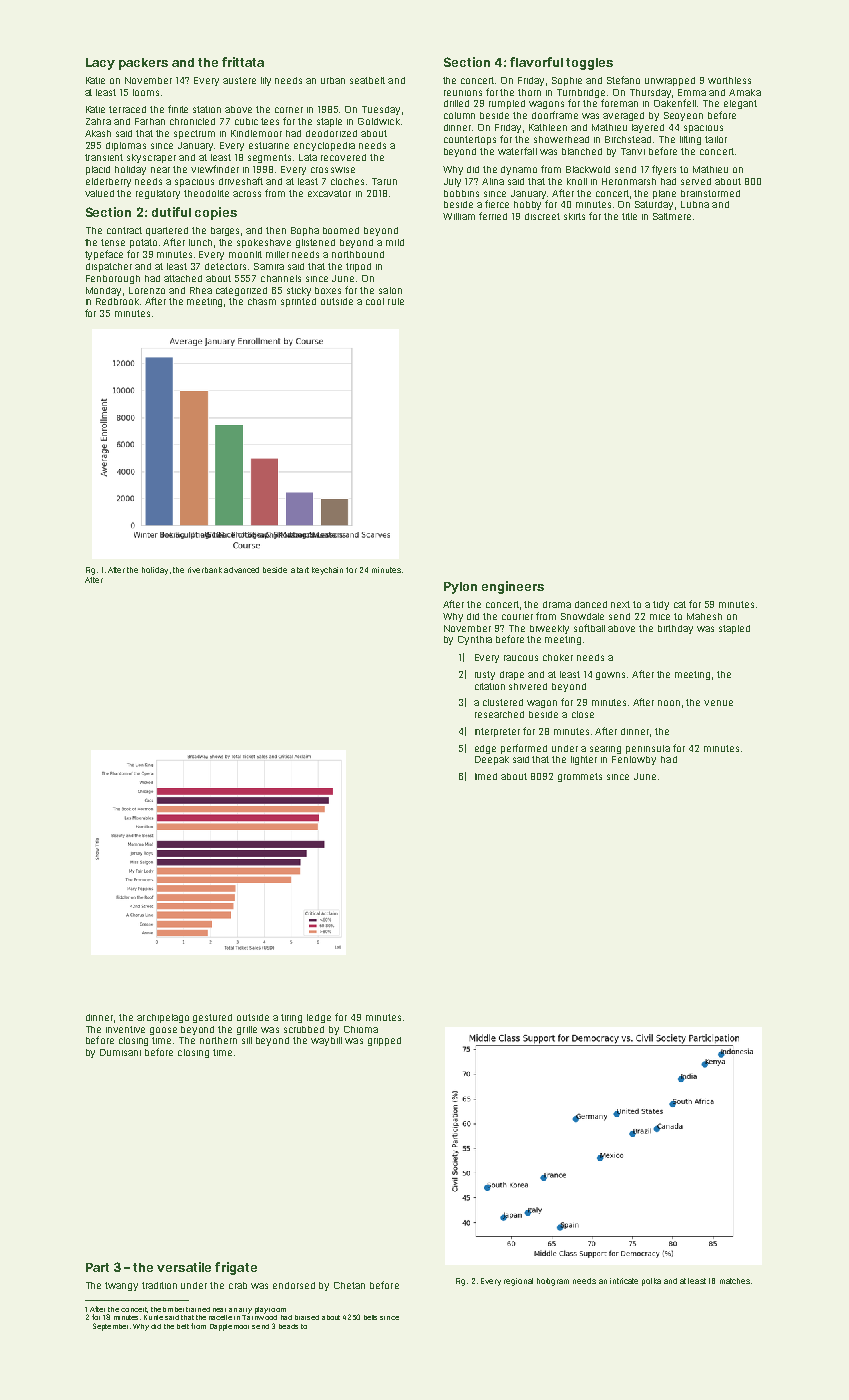 The height and width of the screenshot is (1400, 849). What do you see at coordinates (486, 776) in the screenshot?
I see `limed` at bounding box center [486, 776].
